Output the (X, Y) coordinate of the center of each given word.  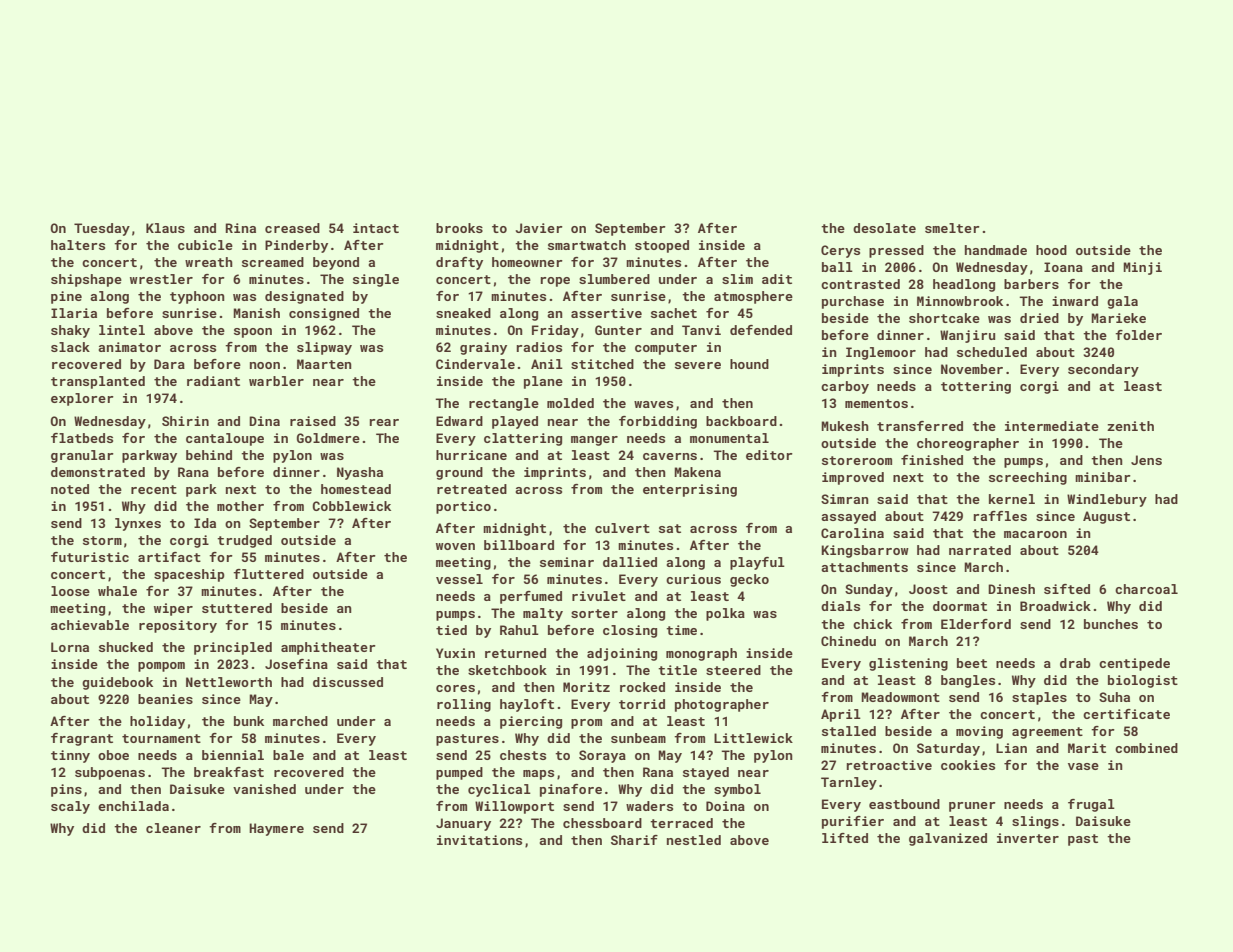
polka (725, 614)
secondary (1103, 370)
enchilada (133, 806)
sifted (1067, 589)
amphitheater (328, 648)
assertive (606, 313)
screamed (273, 262)
